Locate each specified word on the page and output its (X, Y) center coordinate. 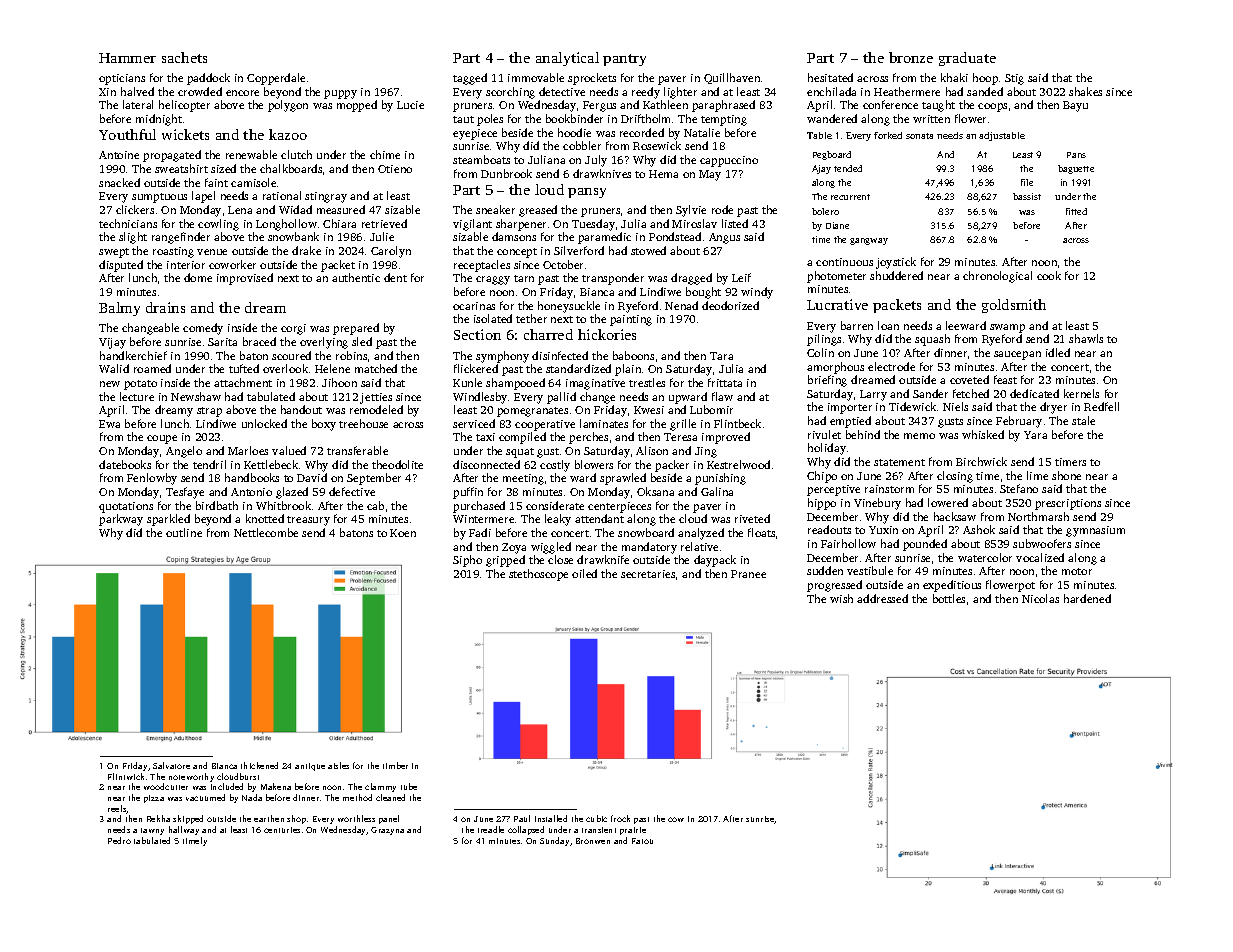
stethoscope (538, 575)
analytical (567, 59)
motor (1077, 571)
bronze (911, 57)
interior (186, 265)
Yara (1035, 435)
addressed (882, 598)
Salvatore (171, 765)
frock (620, 818)
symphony (502, 357)
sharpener (521, 225)
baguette (1076, 169)
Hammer (127, 58)
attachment (243, 382)
